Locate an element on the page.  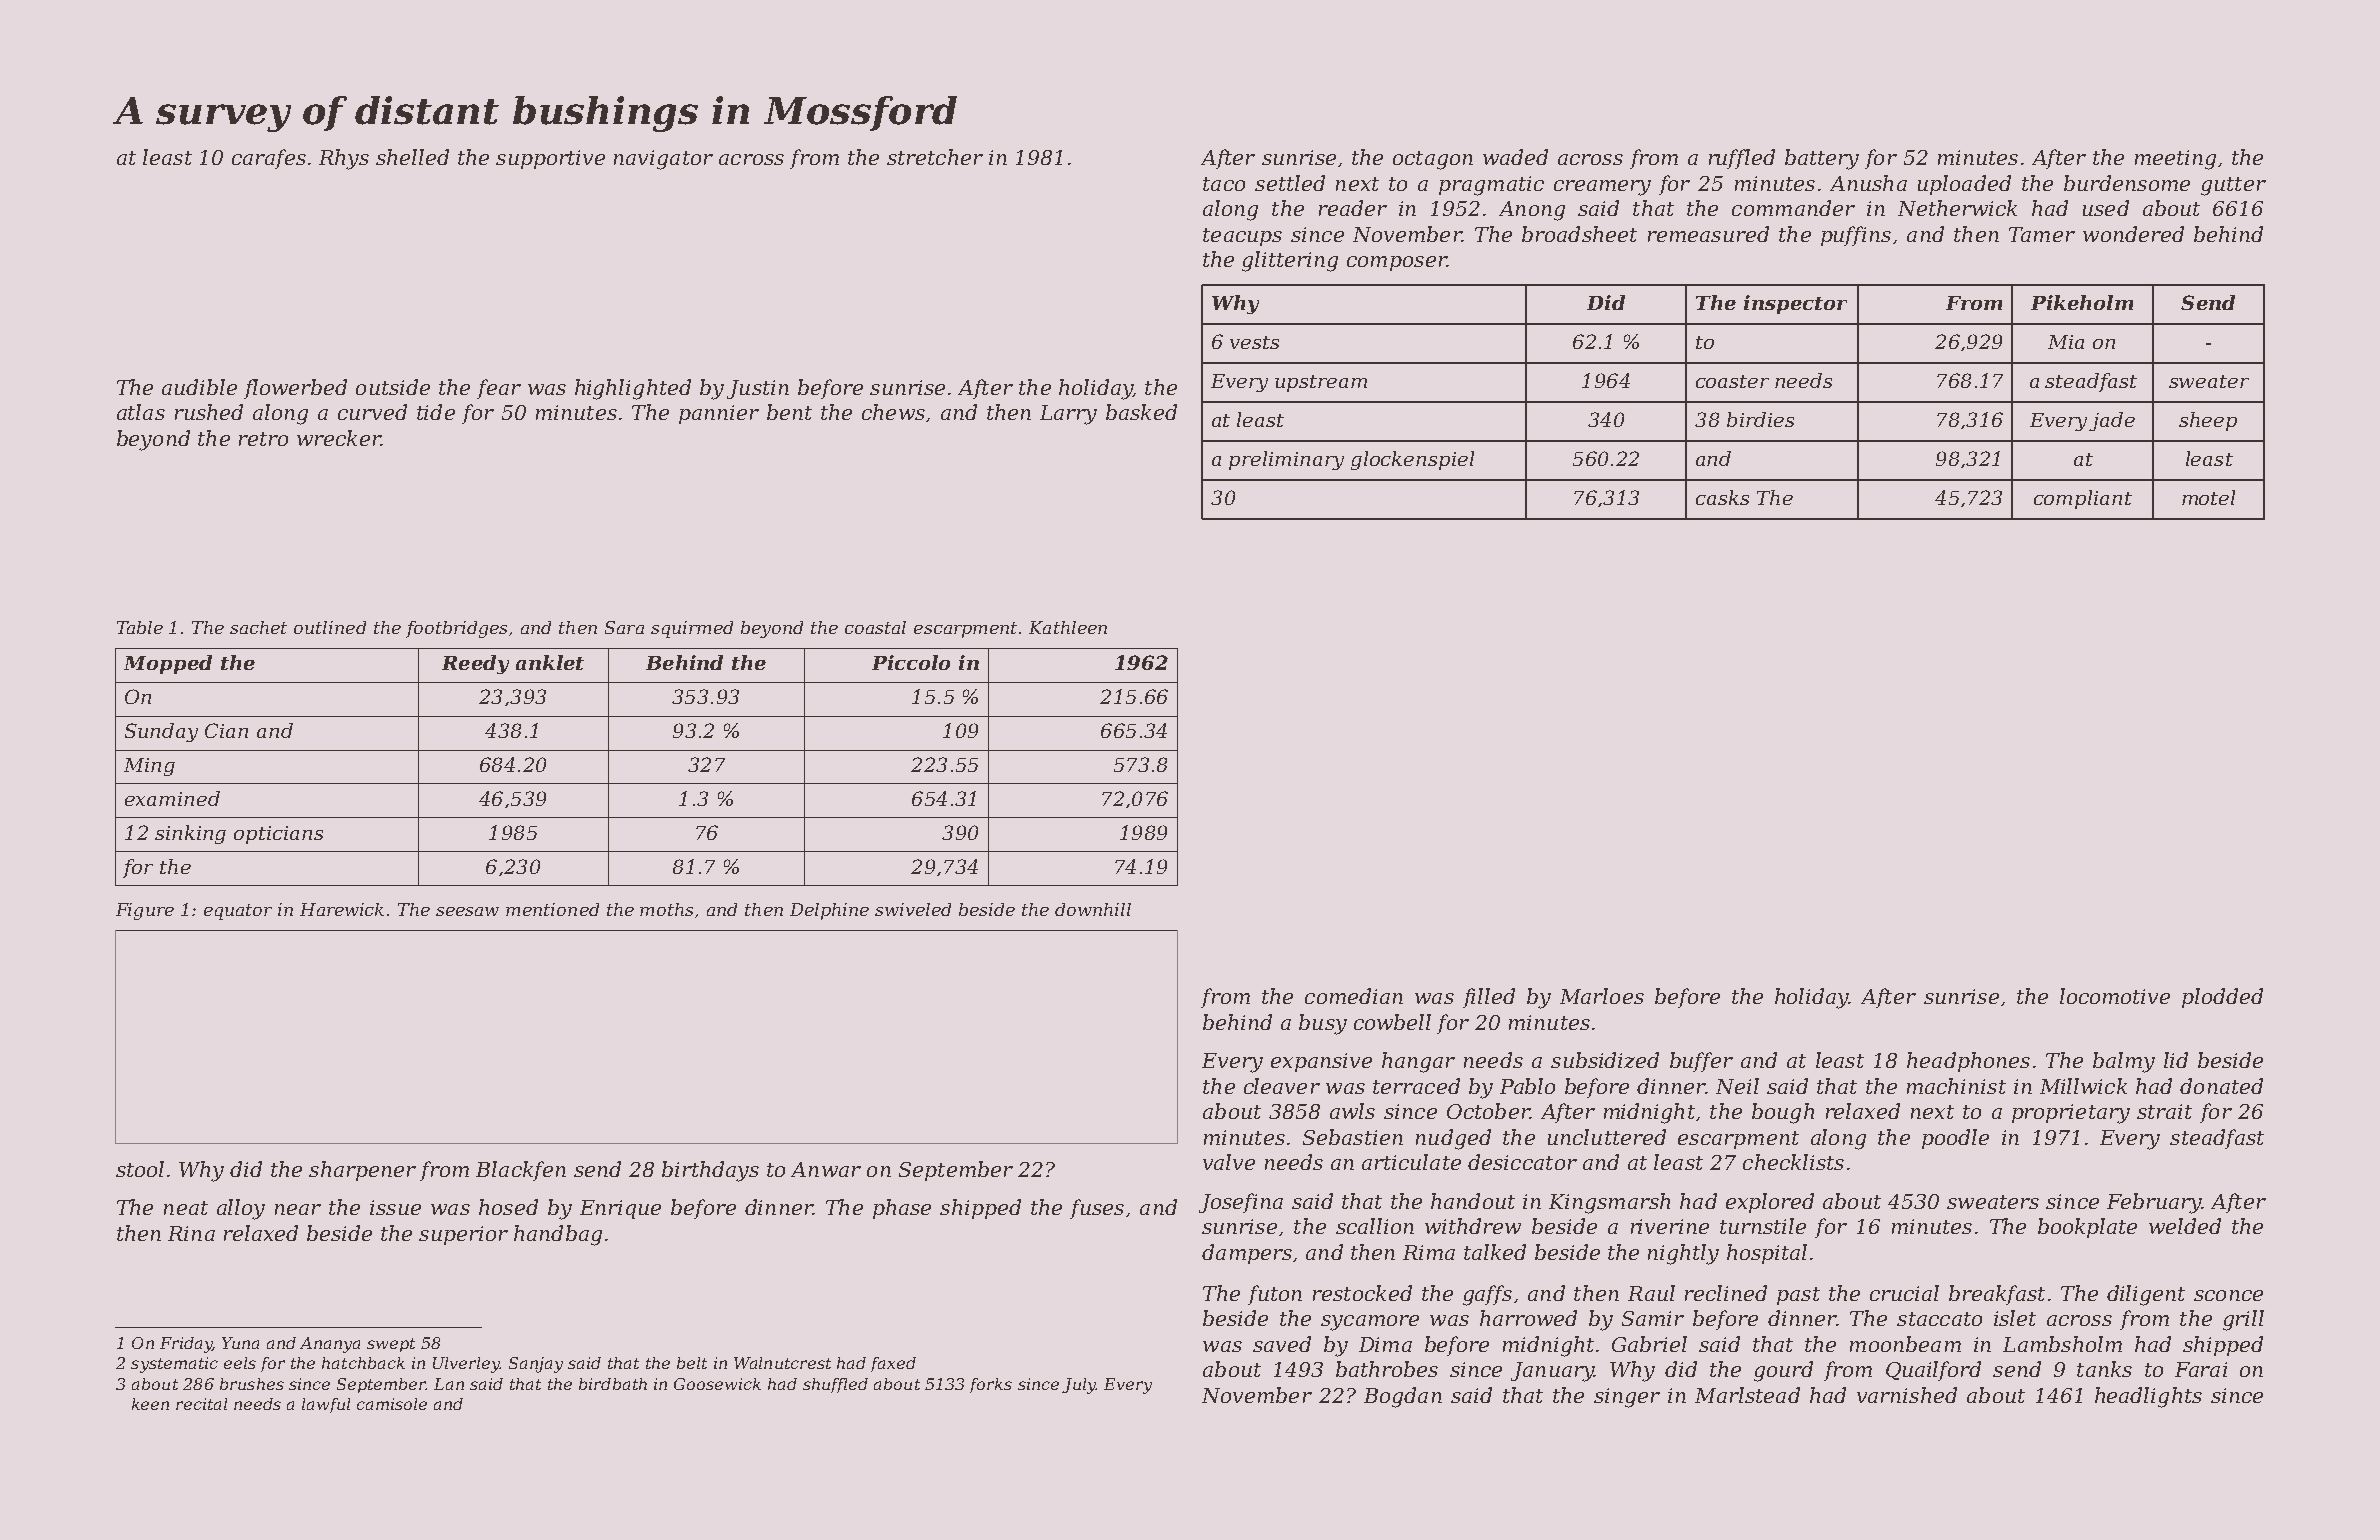
fear is located at coordinates (499, 389).
